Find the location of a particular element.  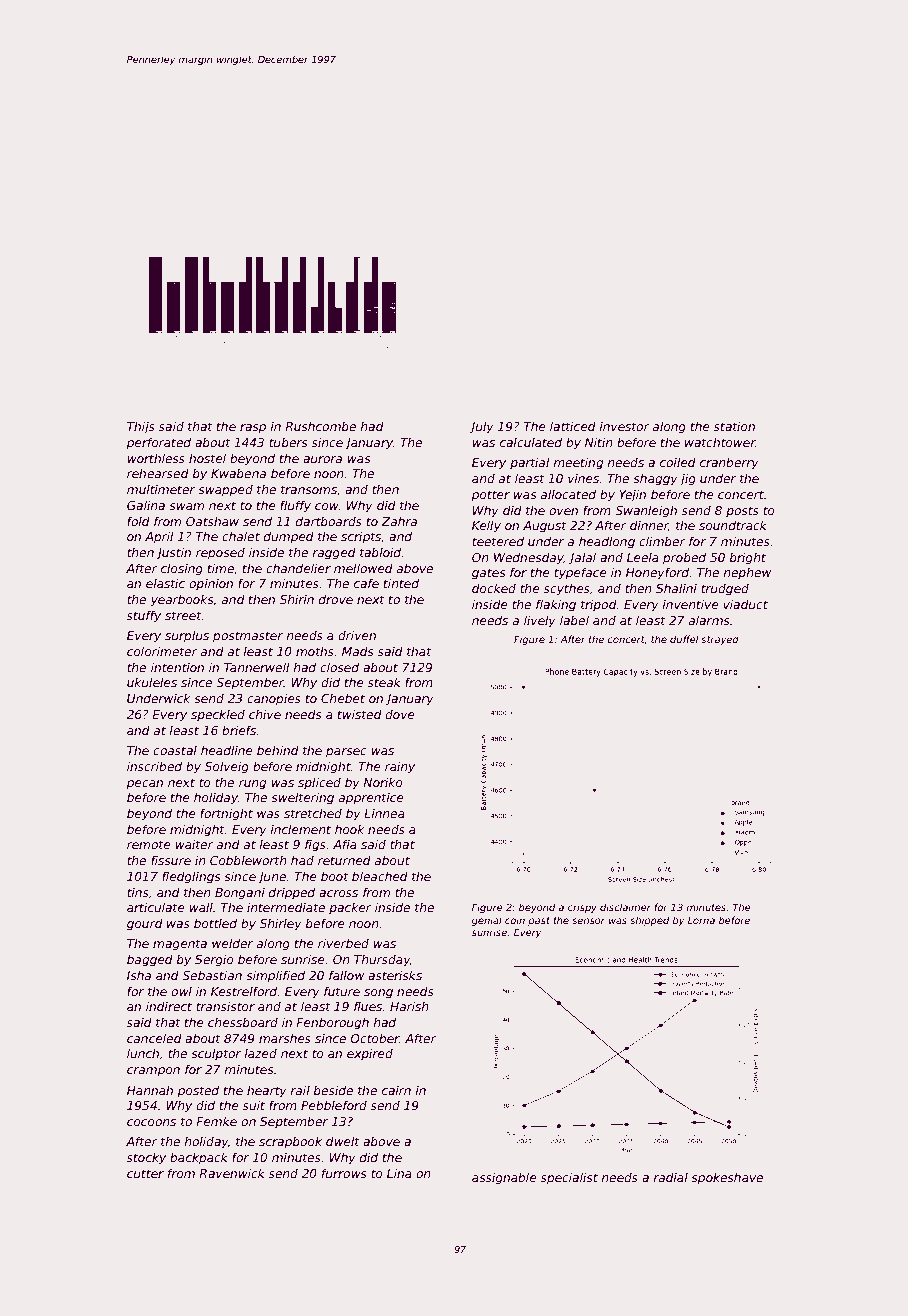

backpack is located at coordinates (199, 1158).
